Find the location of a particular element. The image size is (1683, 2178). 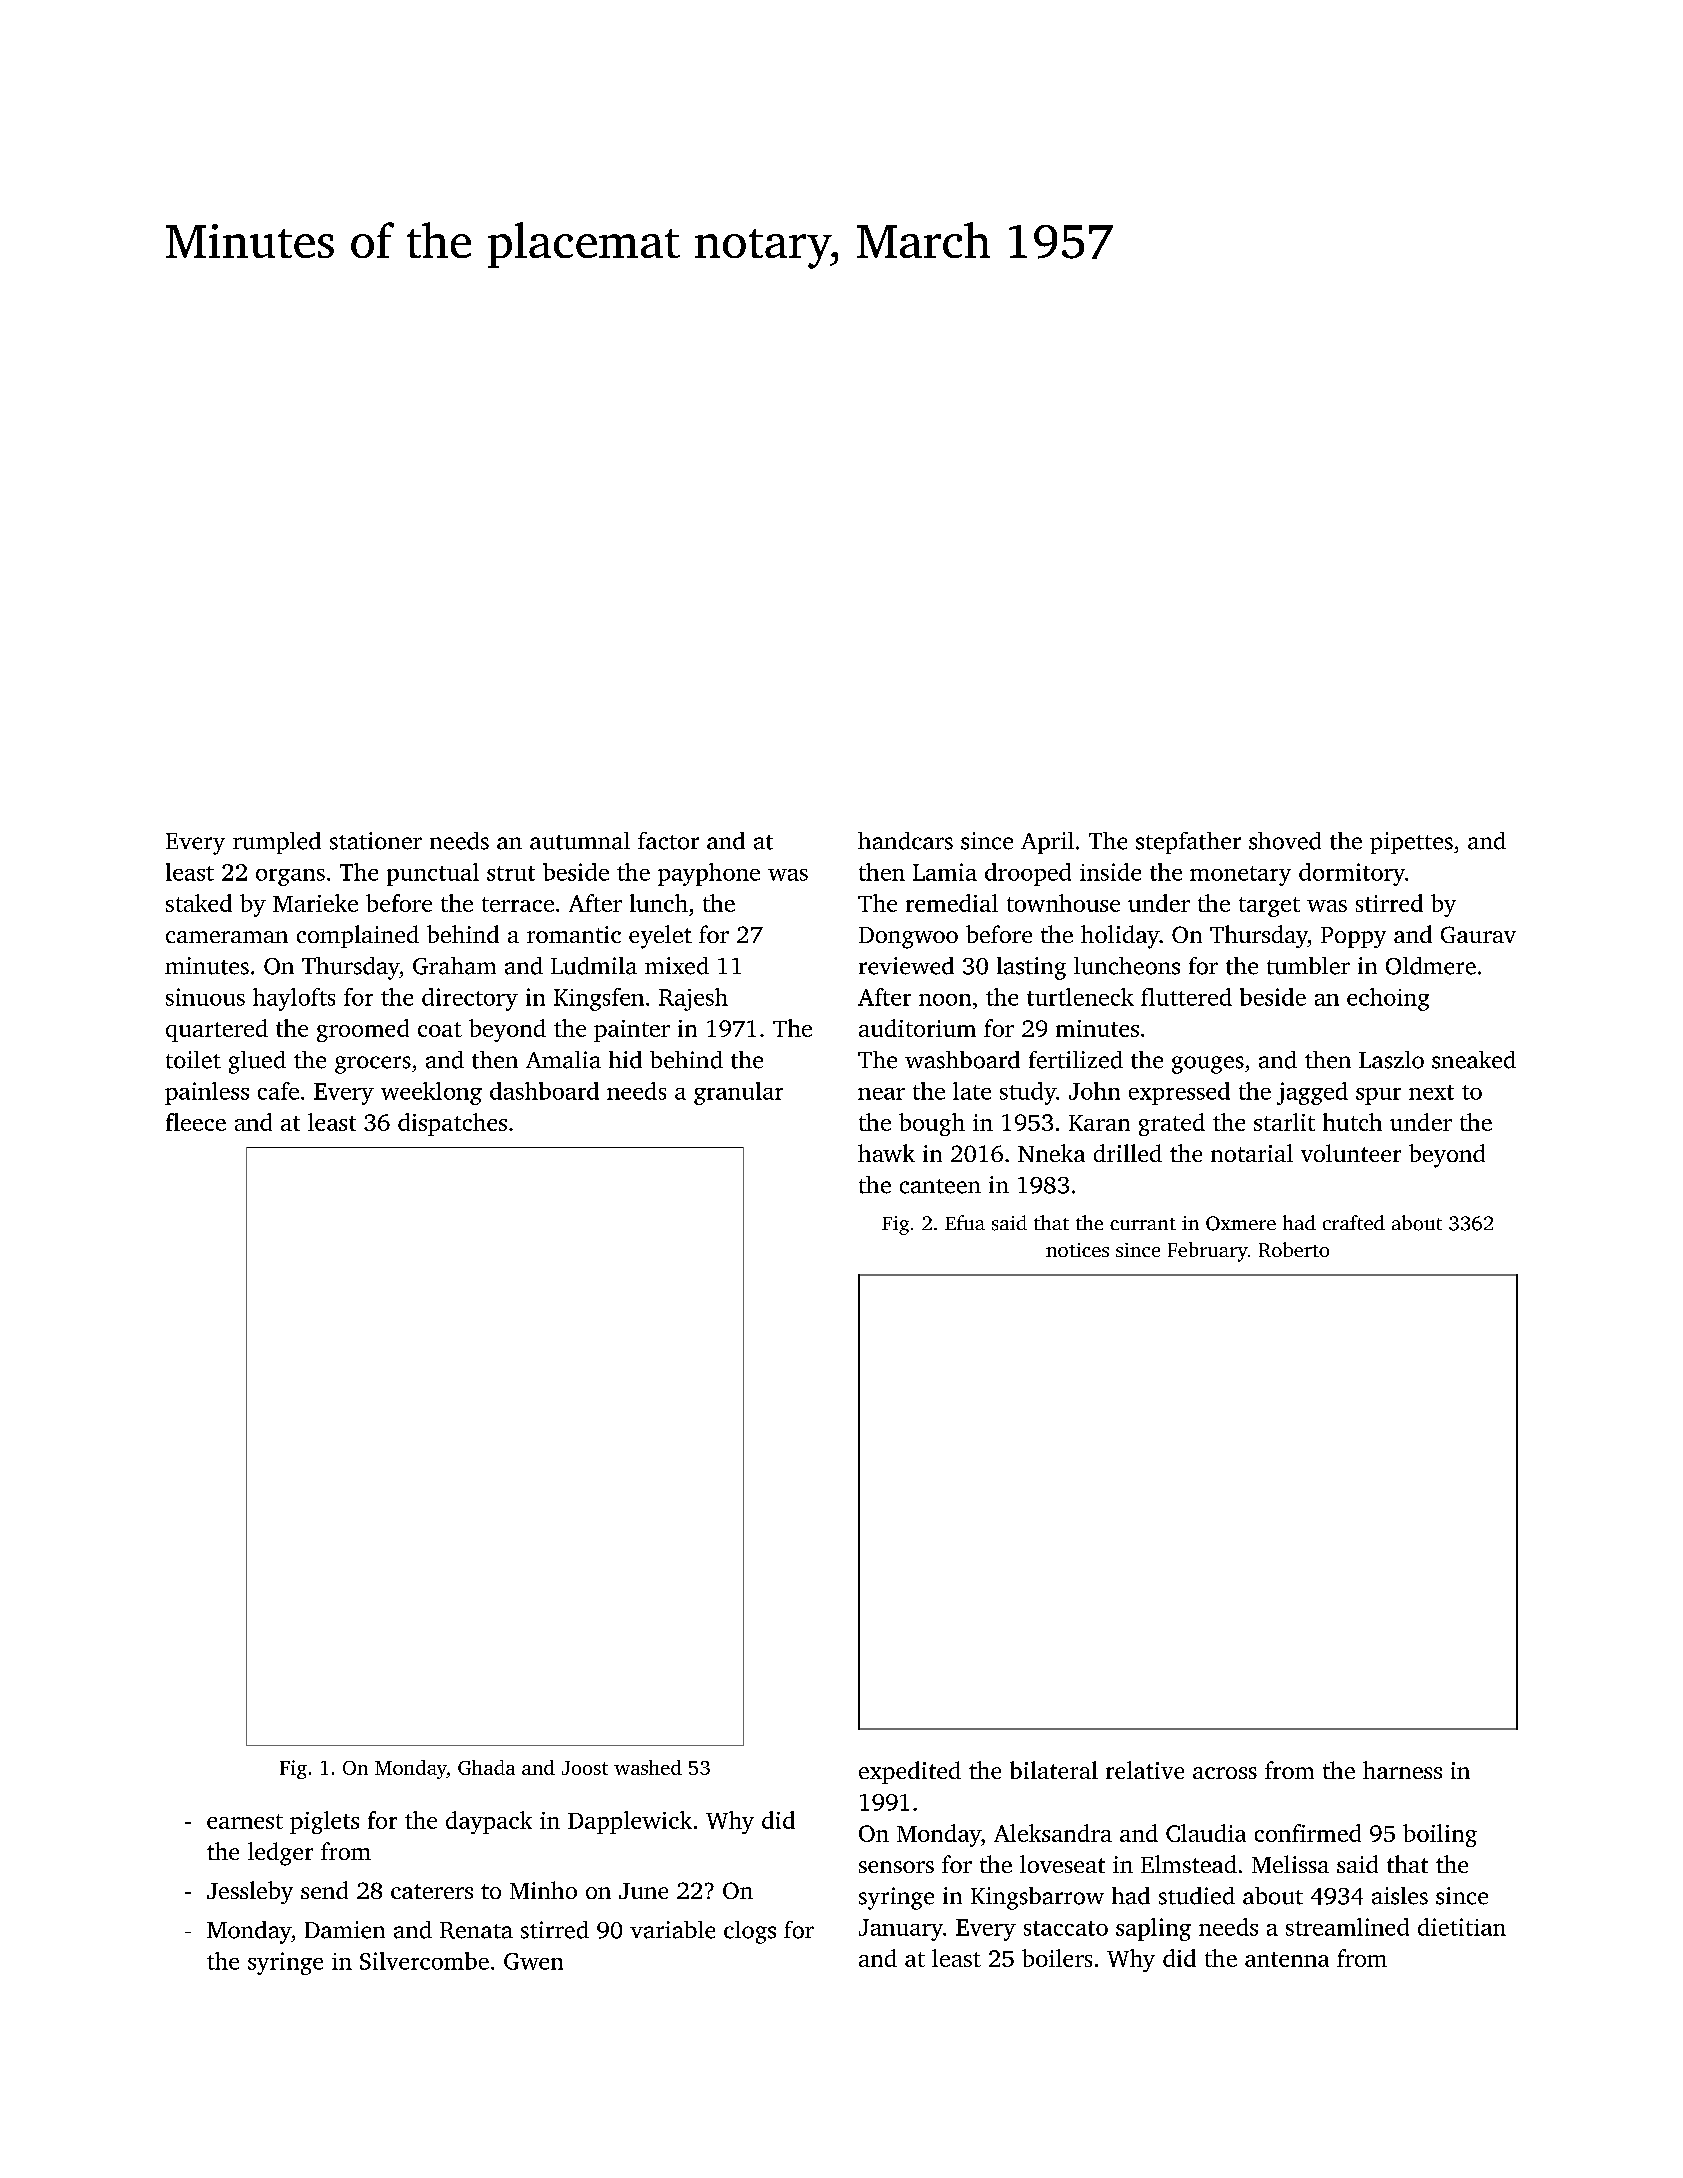

January is located at coordinates (901, 1930).
